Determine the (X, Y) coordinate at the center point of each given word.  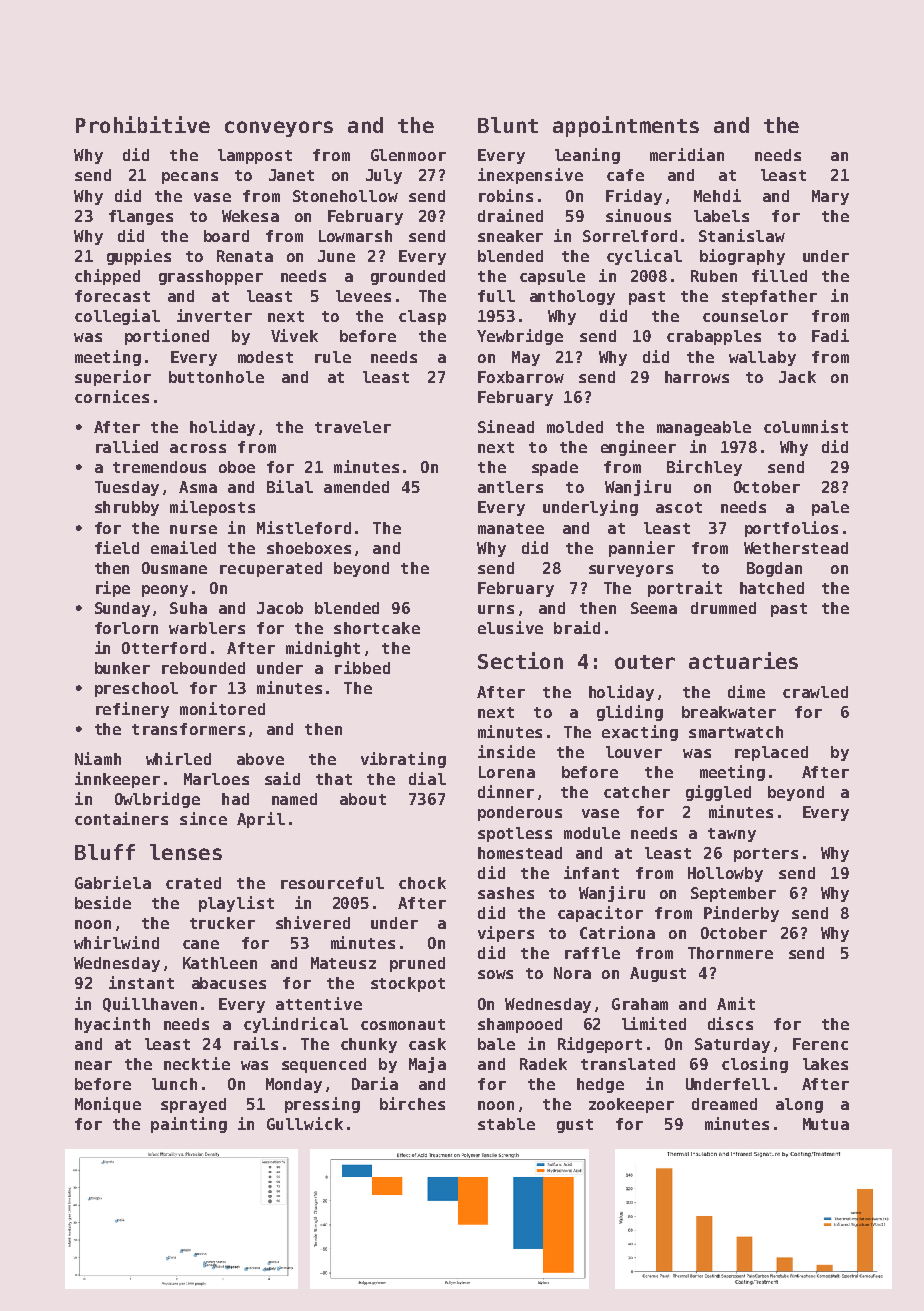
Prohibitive (143, 124)
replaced (771, 753)
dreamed (724, 1104)
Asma (198, 487)
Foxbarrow (521, 377)
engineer (638, 448)
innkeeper (117, 780)
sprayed (193, 1105)
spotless (515, 834)
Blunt (508, 125)
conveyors (279, 129)
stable (506, 1124)
